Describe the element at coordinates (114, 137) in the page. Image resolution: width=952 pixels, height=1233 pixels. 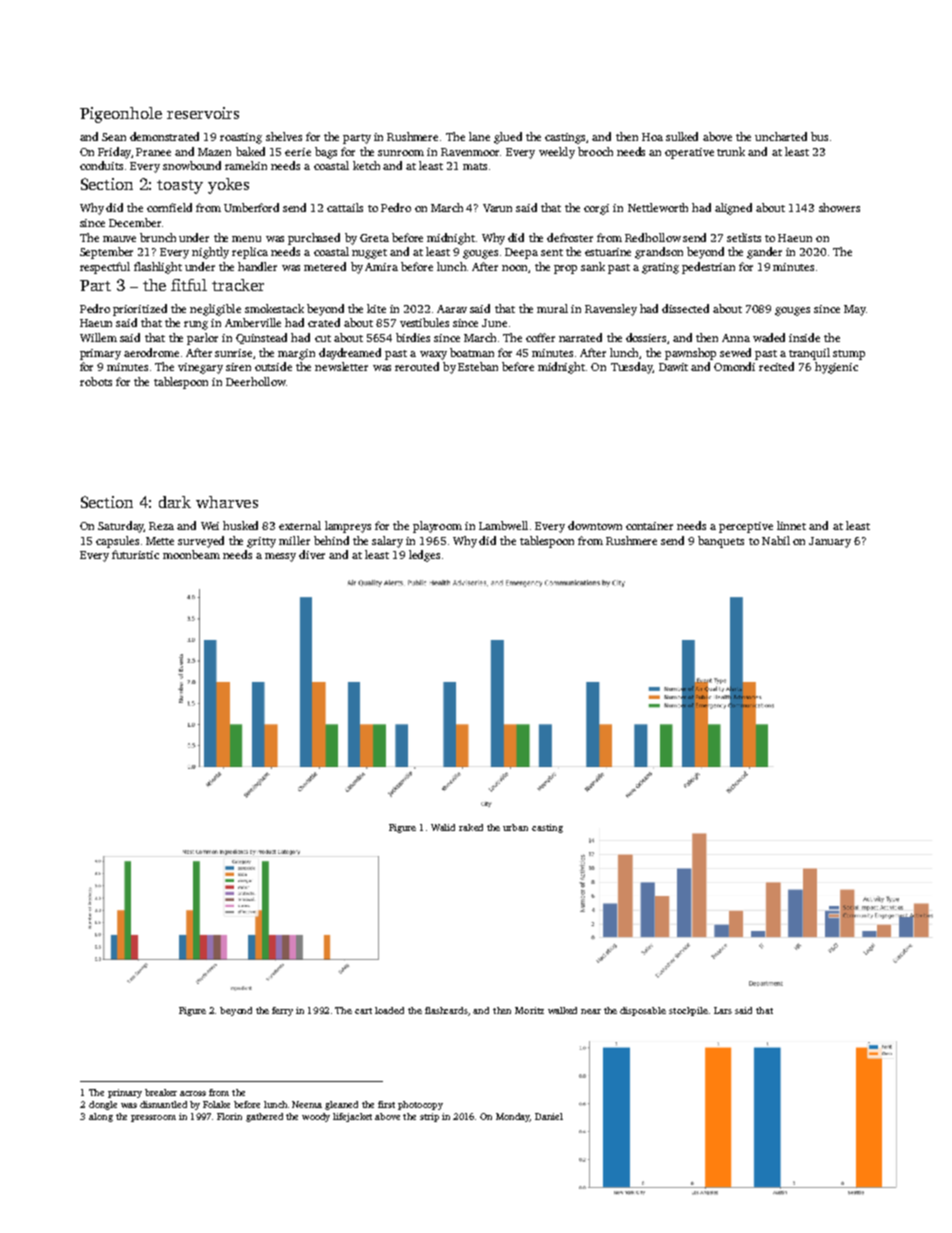
I see `Sean` at that location.
